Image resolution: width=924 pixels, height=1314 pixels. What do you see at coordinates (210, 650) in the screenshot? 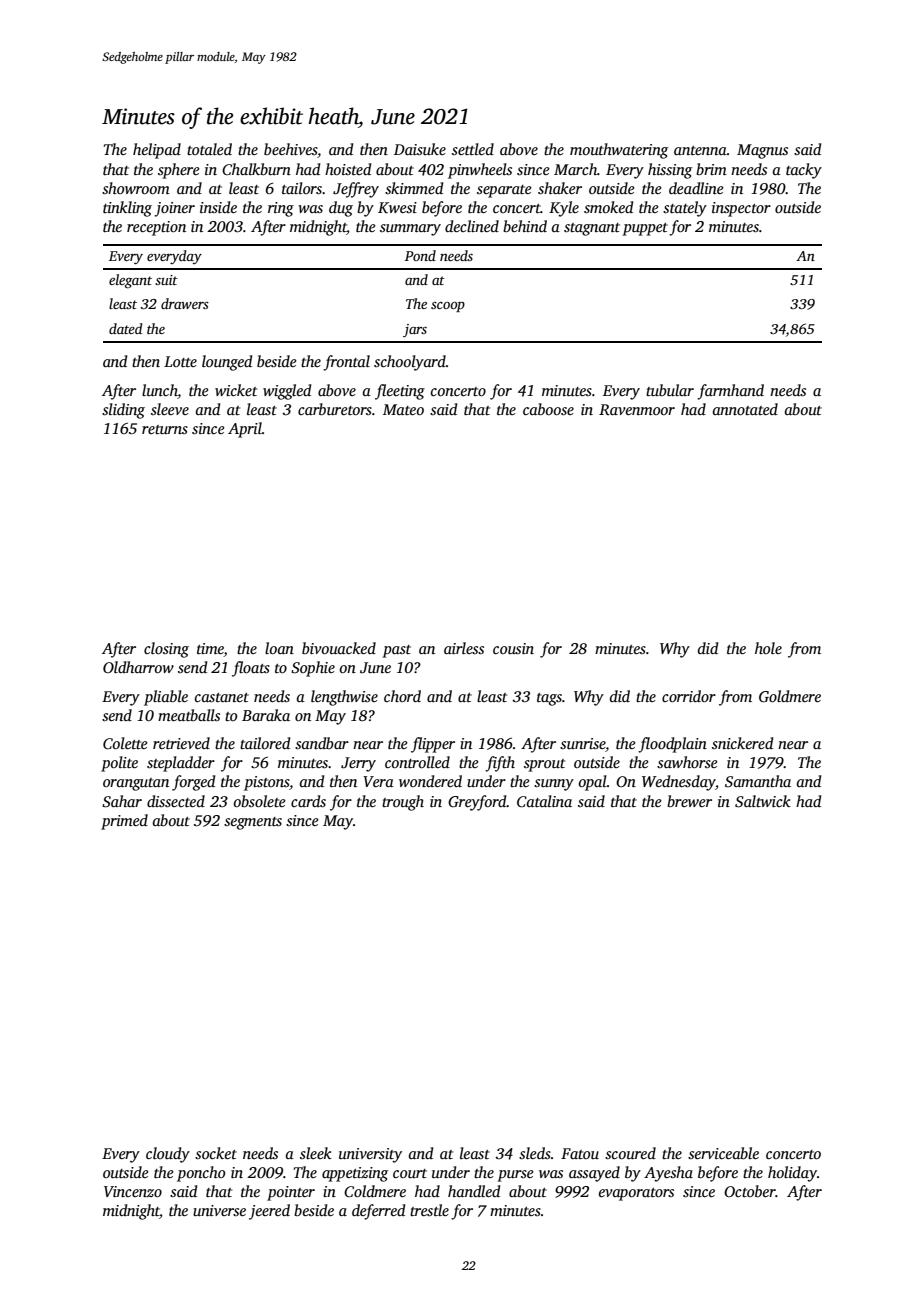
I see `time` at bounding box center [210, 650].
